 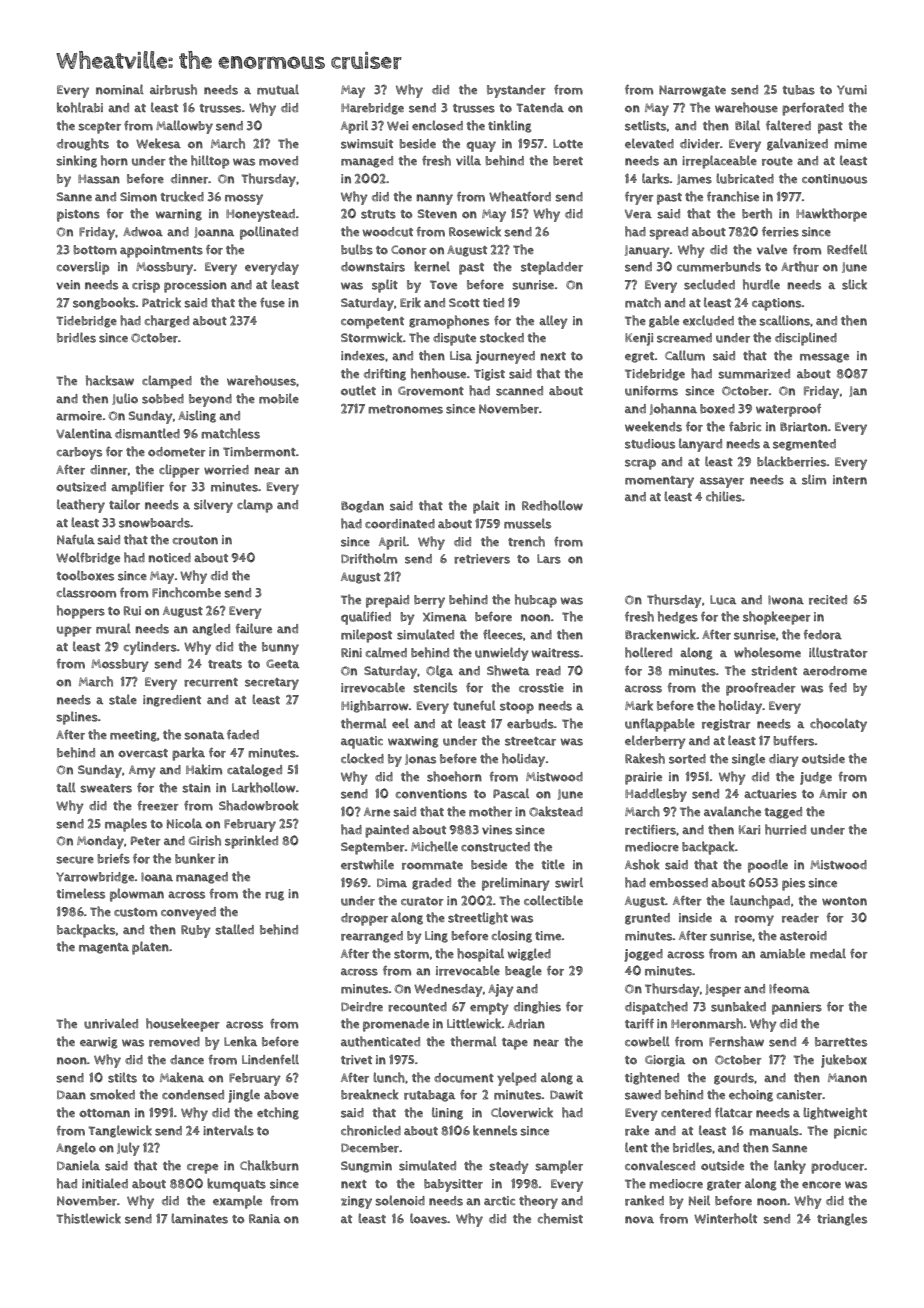 What do you see at coordinates (213, 506) in the image?
I see `silvery` at bounding box center [213, 506].
